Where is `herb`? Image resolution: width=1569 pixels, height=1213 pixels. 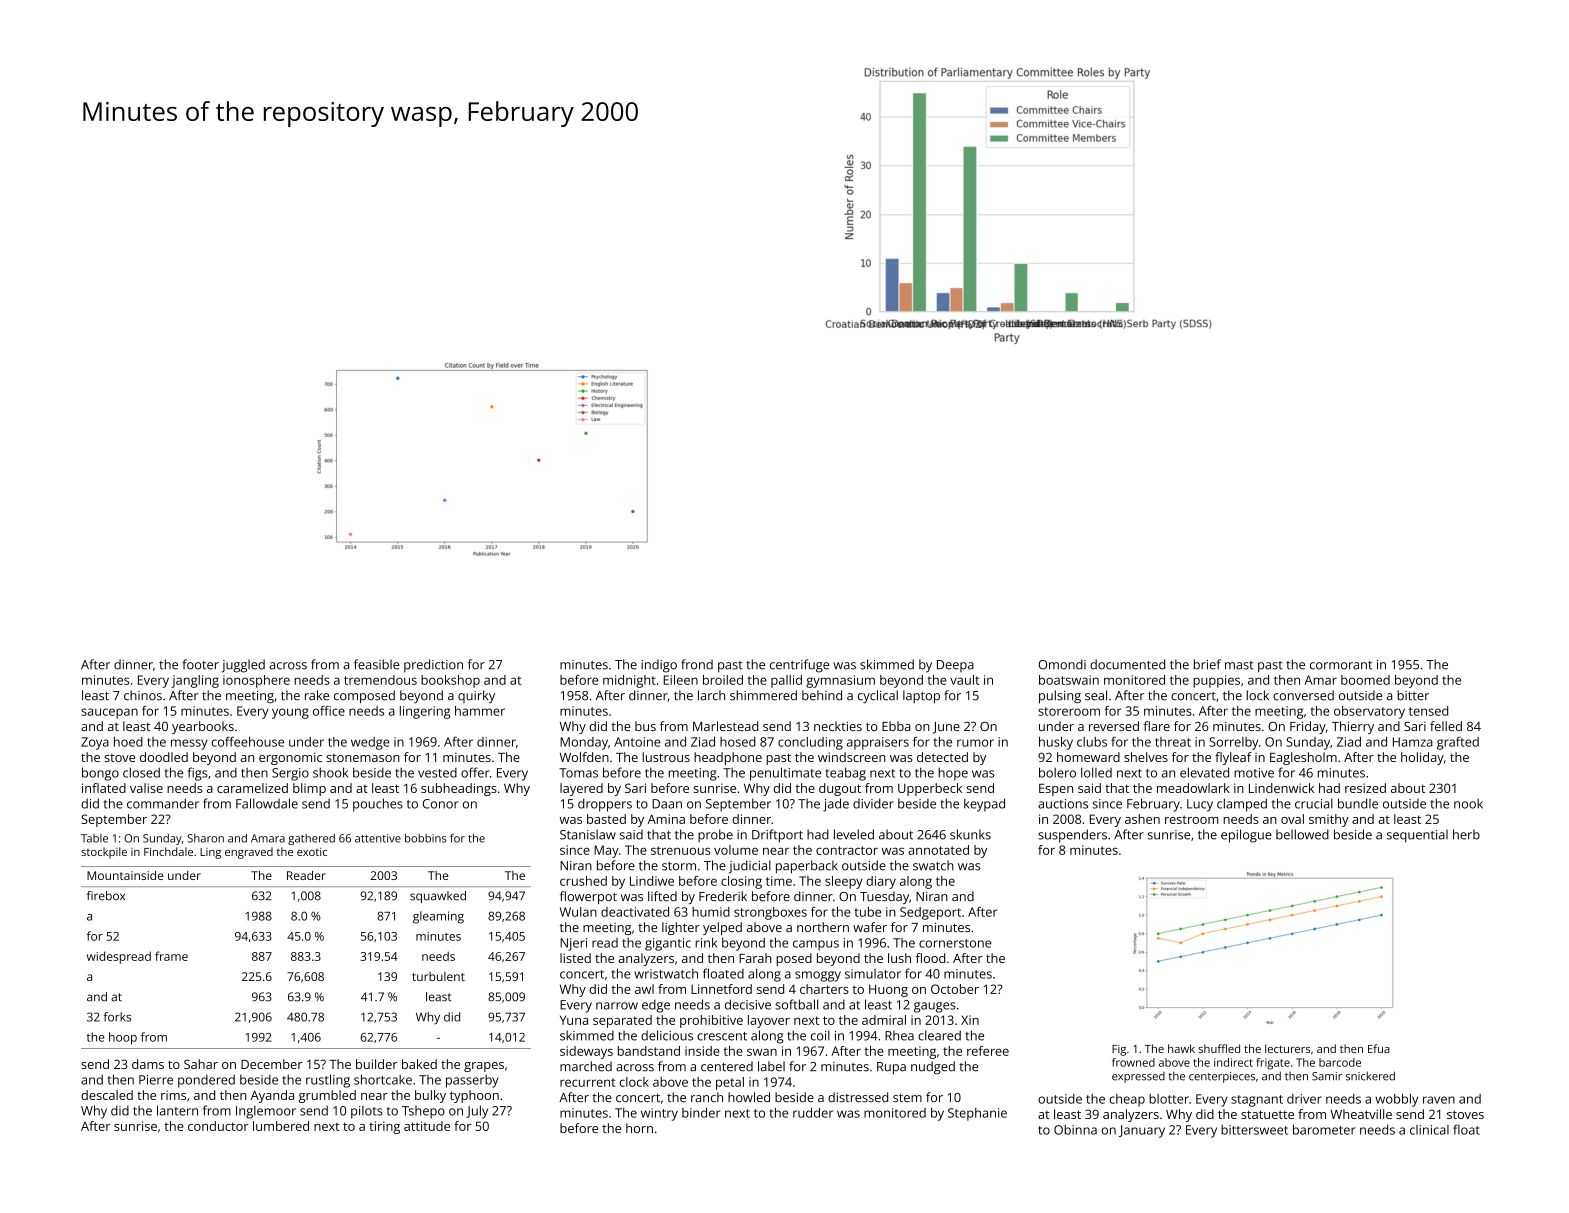 herb is located at coordinates (1466, 834).
